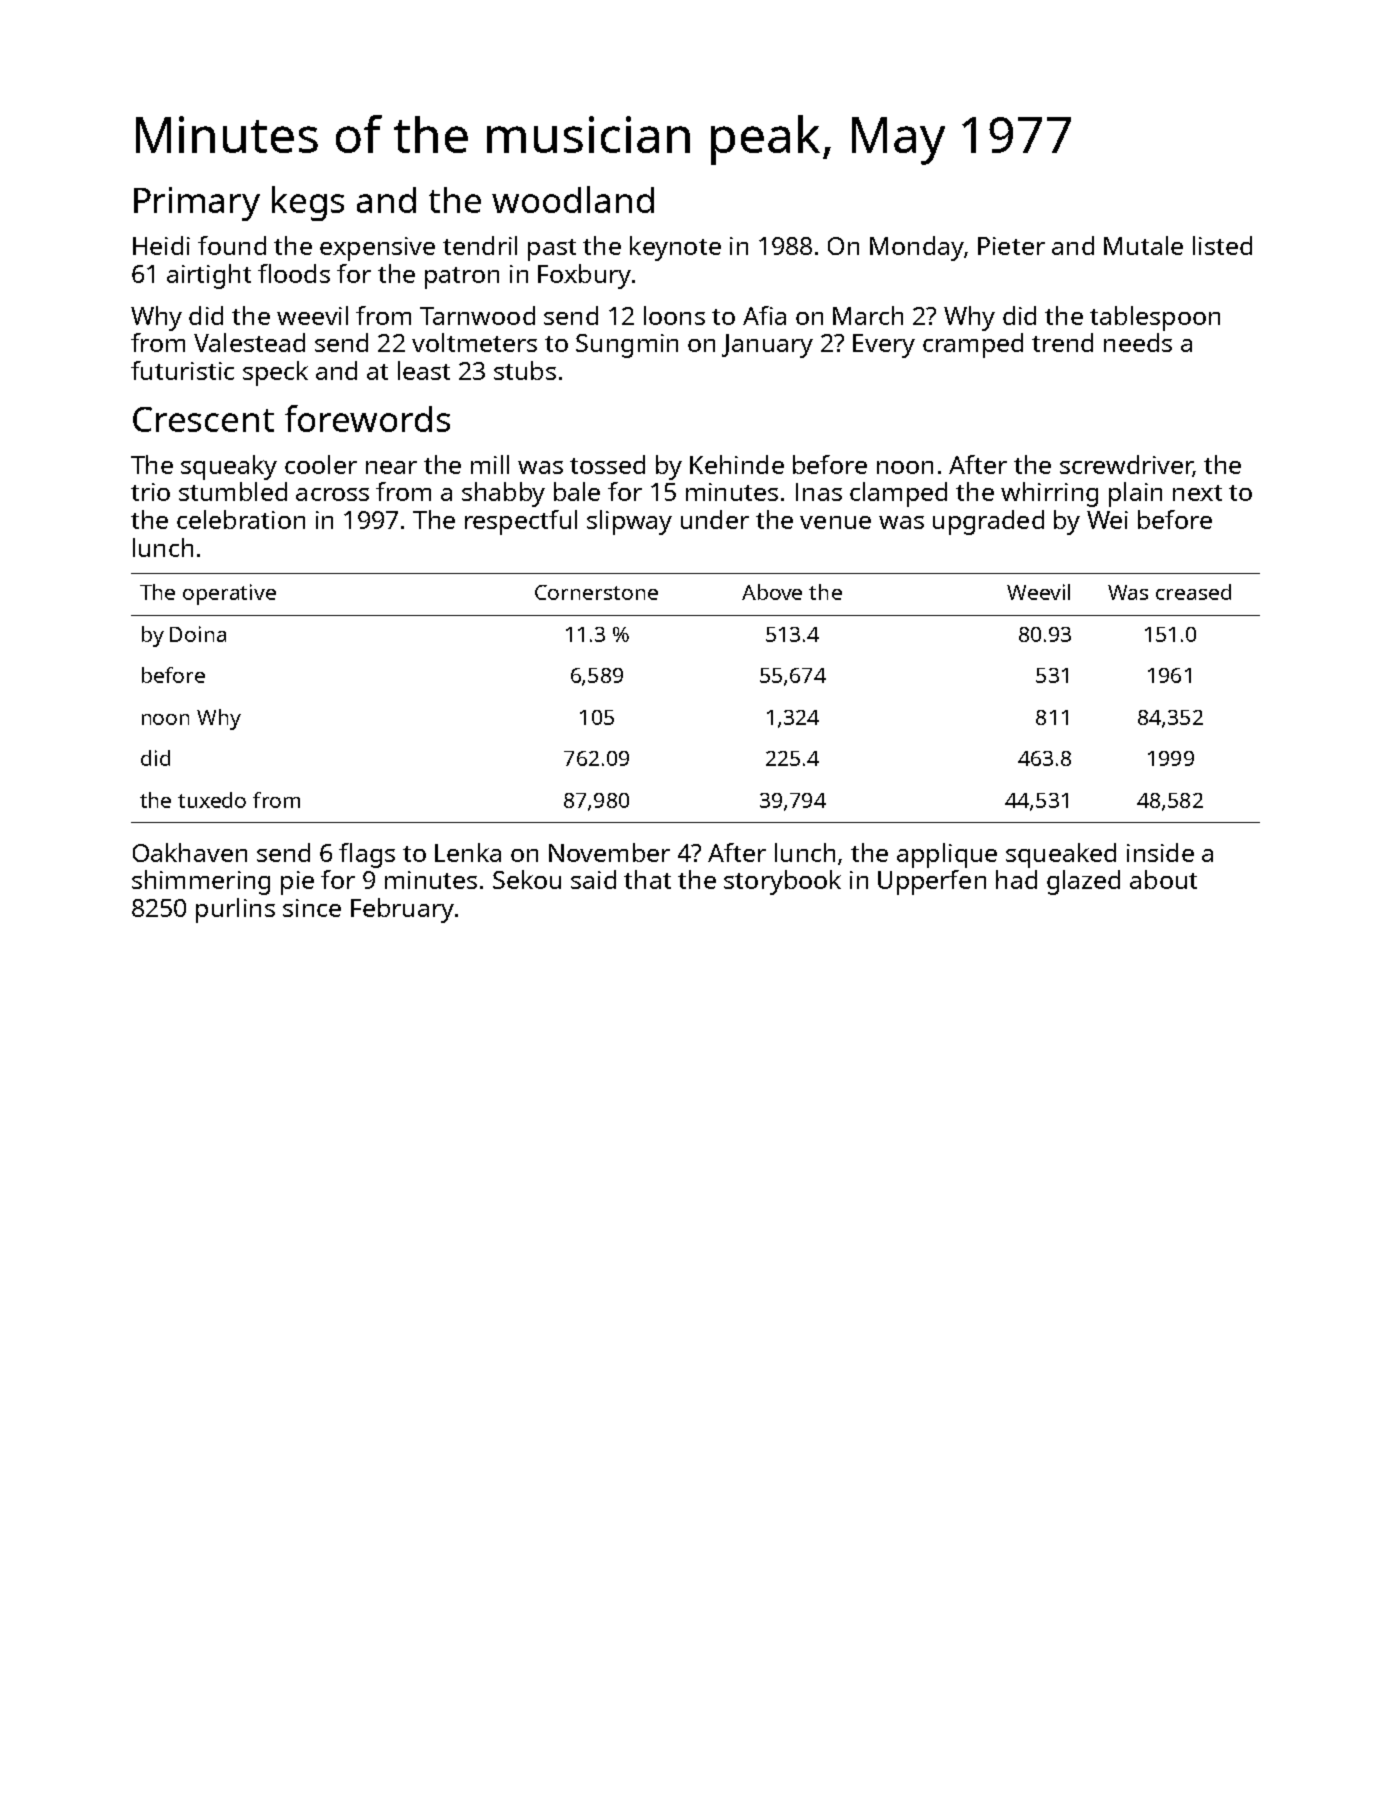 The image size is (1390, 1799). What do you see at coordinates (573, 199) in the document?
I see `woodland` at bounding box center [573, 199].
